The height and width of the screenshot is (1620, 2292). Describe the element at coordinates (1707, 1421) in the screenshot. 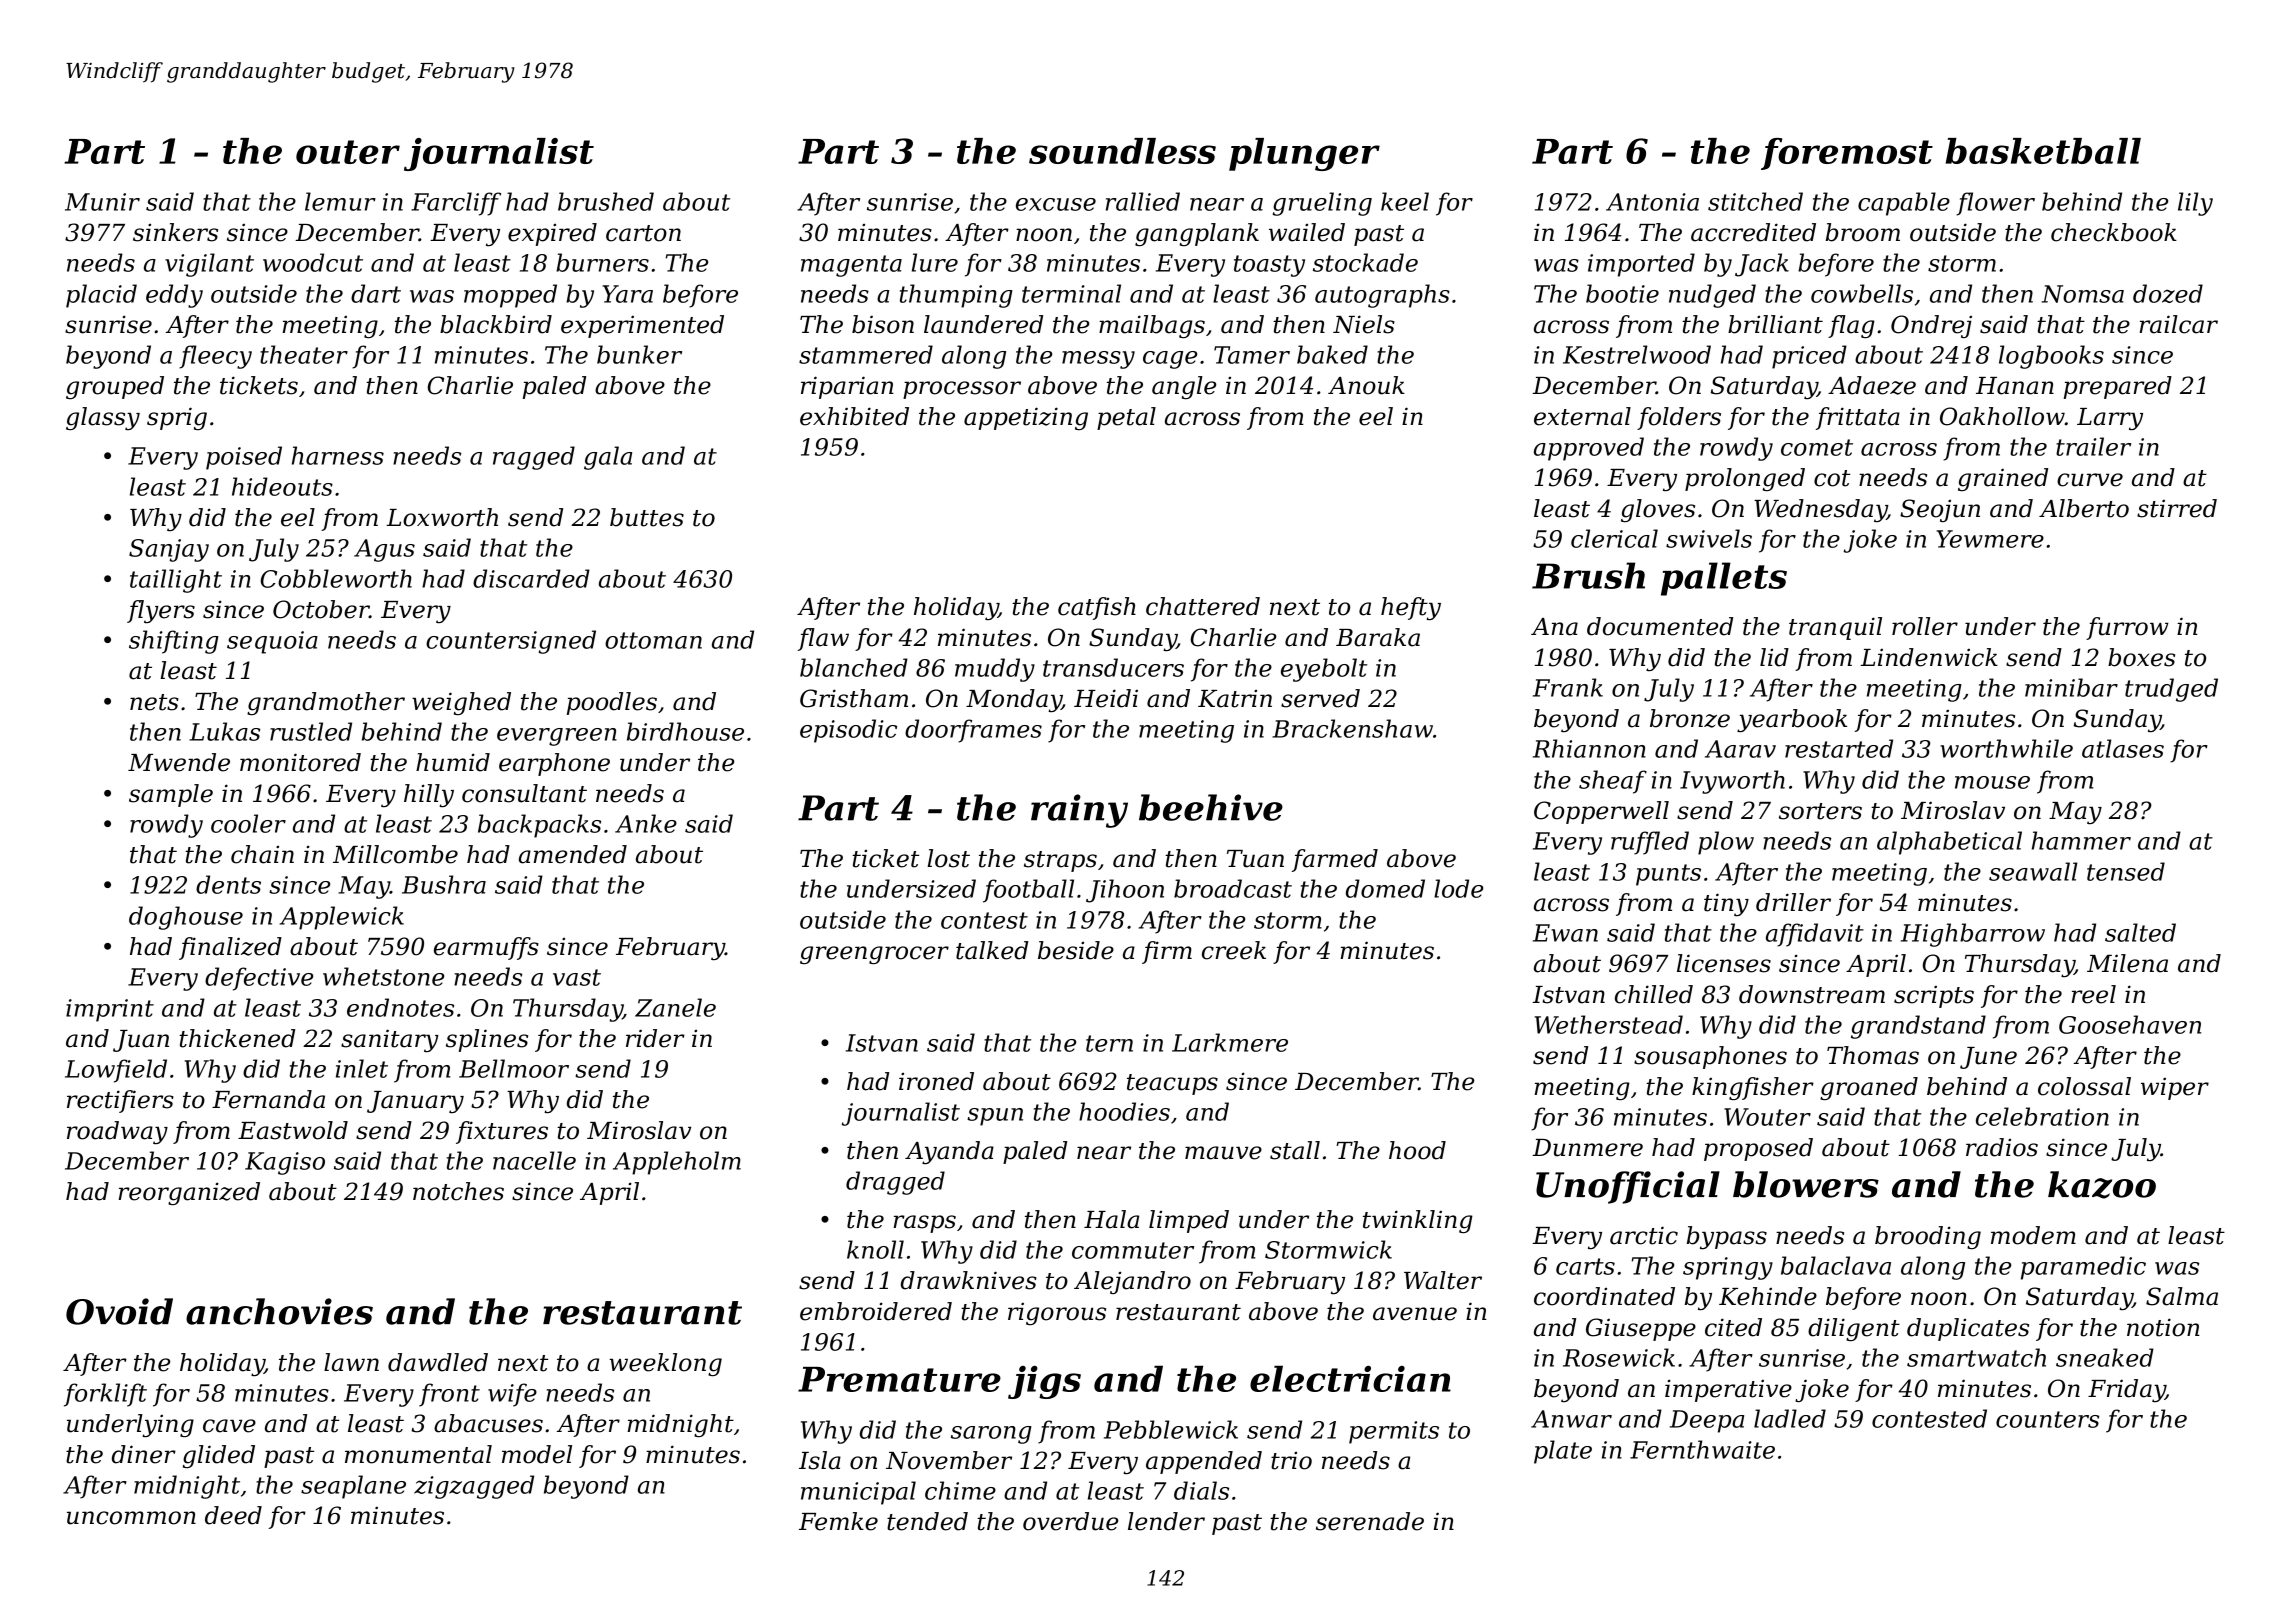

I see `Deepa` at that location.
